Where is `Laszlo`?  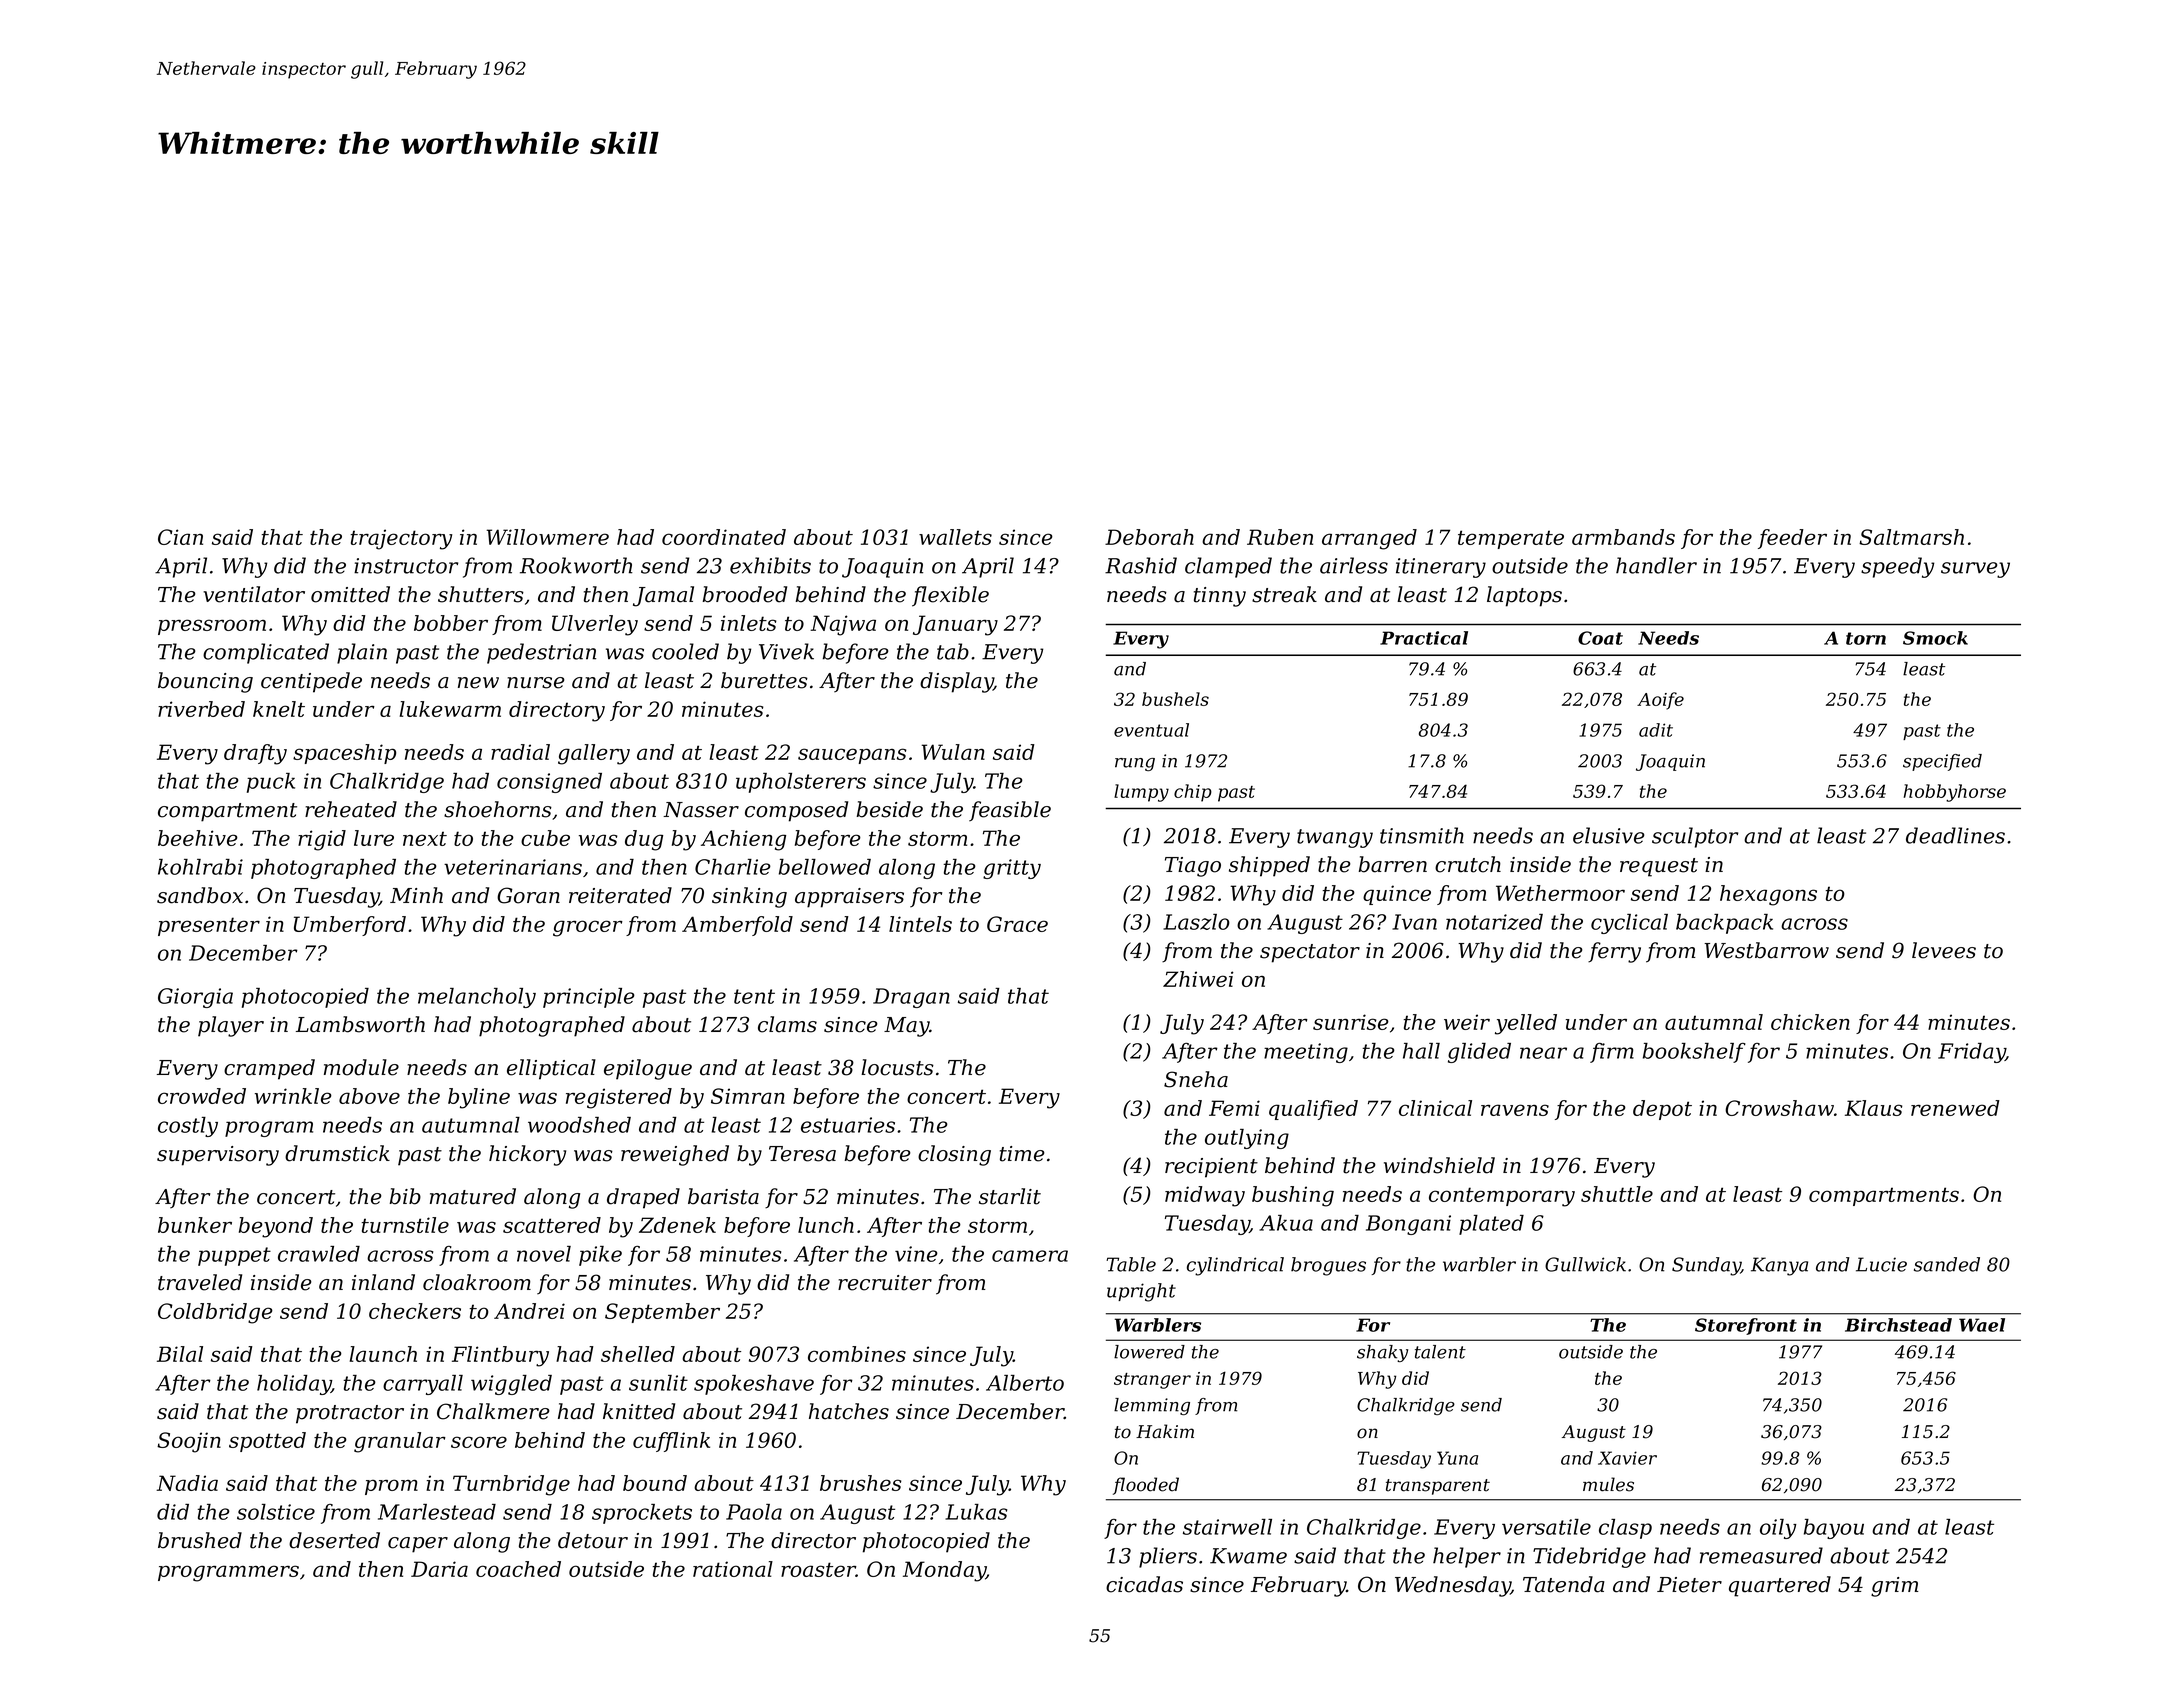 Laszlo is located at coordinates (1196, 922).
